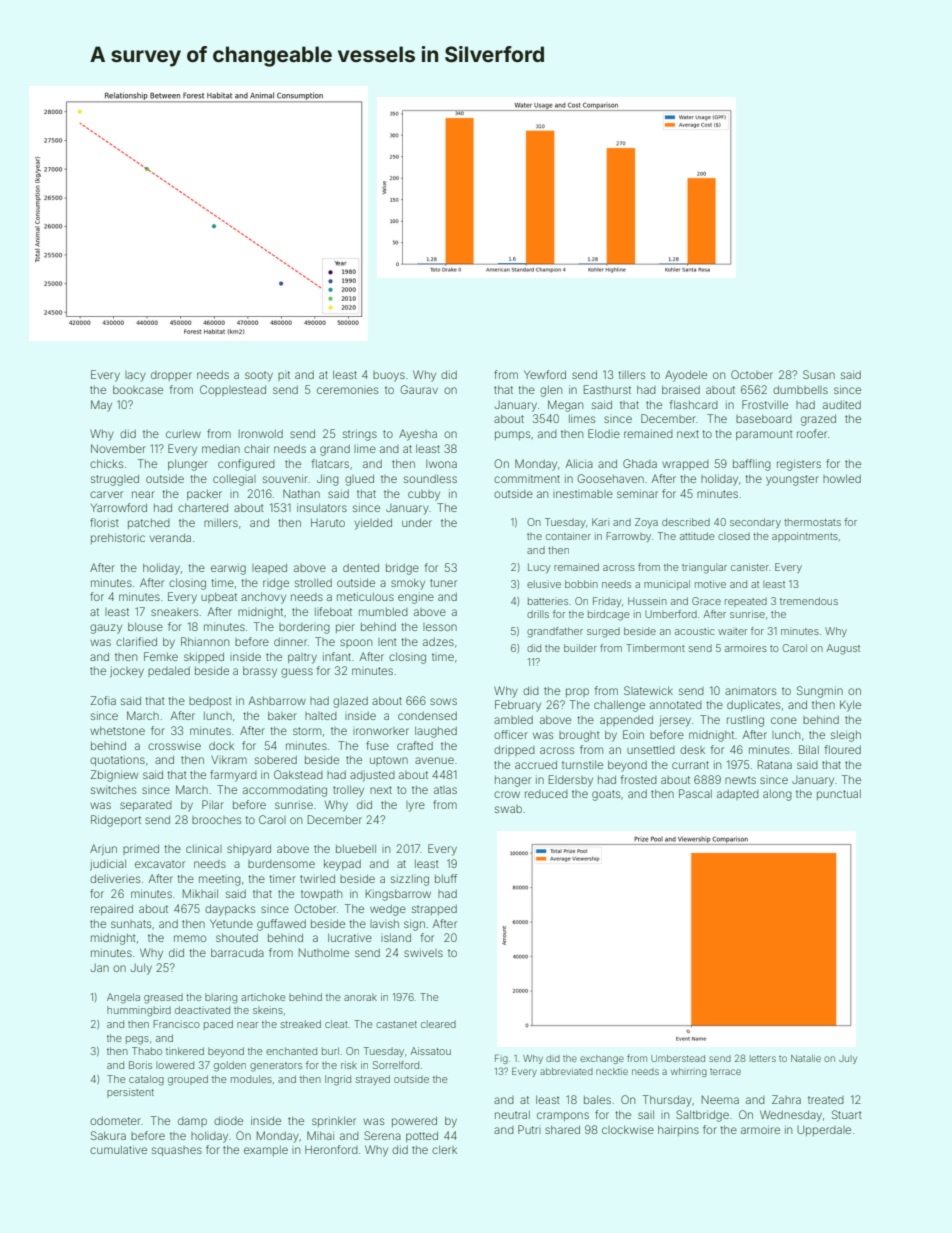  I want to click on Upperdale, so click(824, 1131).
